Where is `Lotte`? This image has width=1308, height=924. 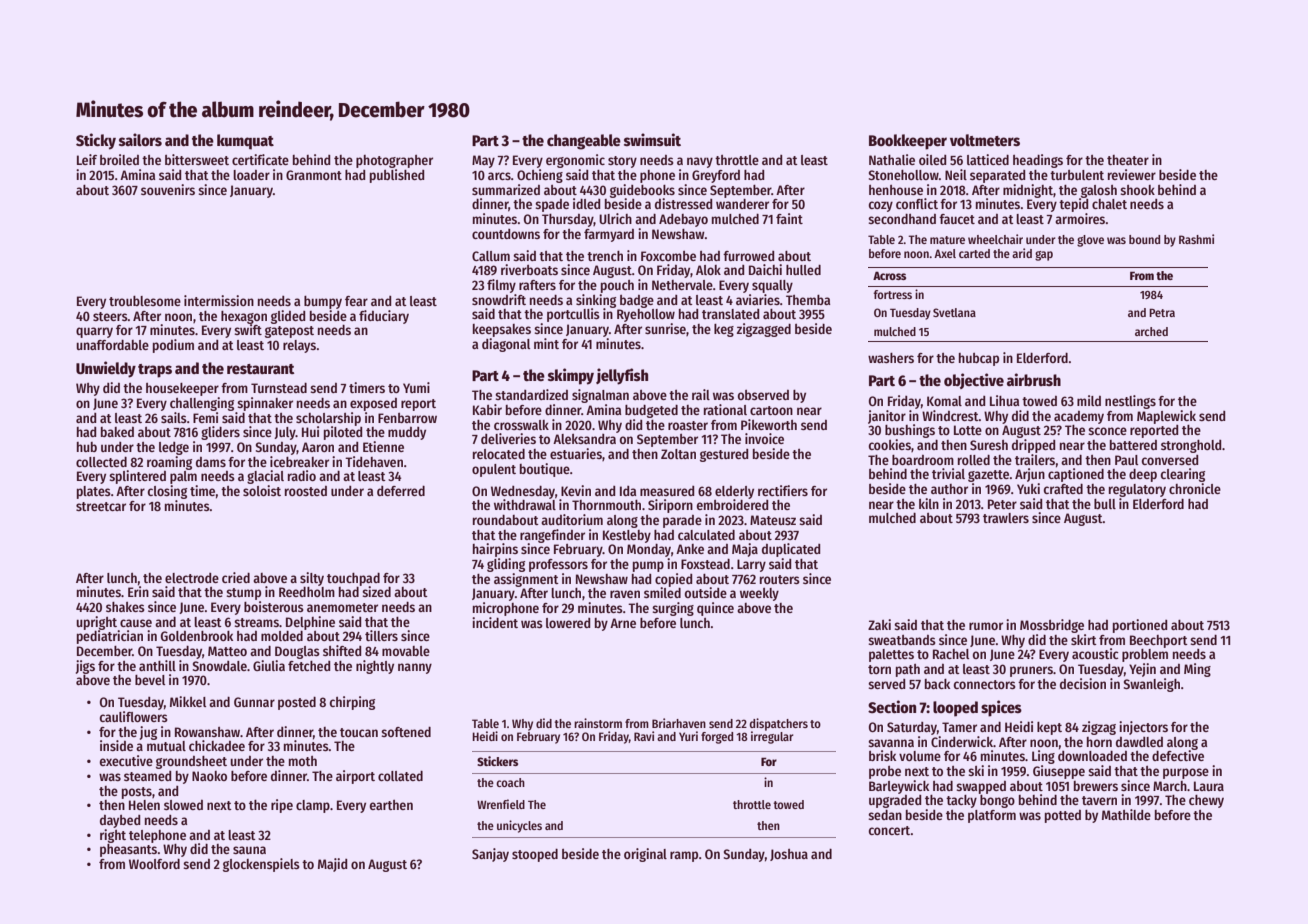
Lotte is located at coordinates (968, 430).
